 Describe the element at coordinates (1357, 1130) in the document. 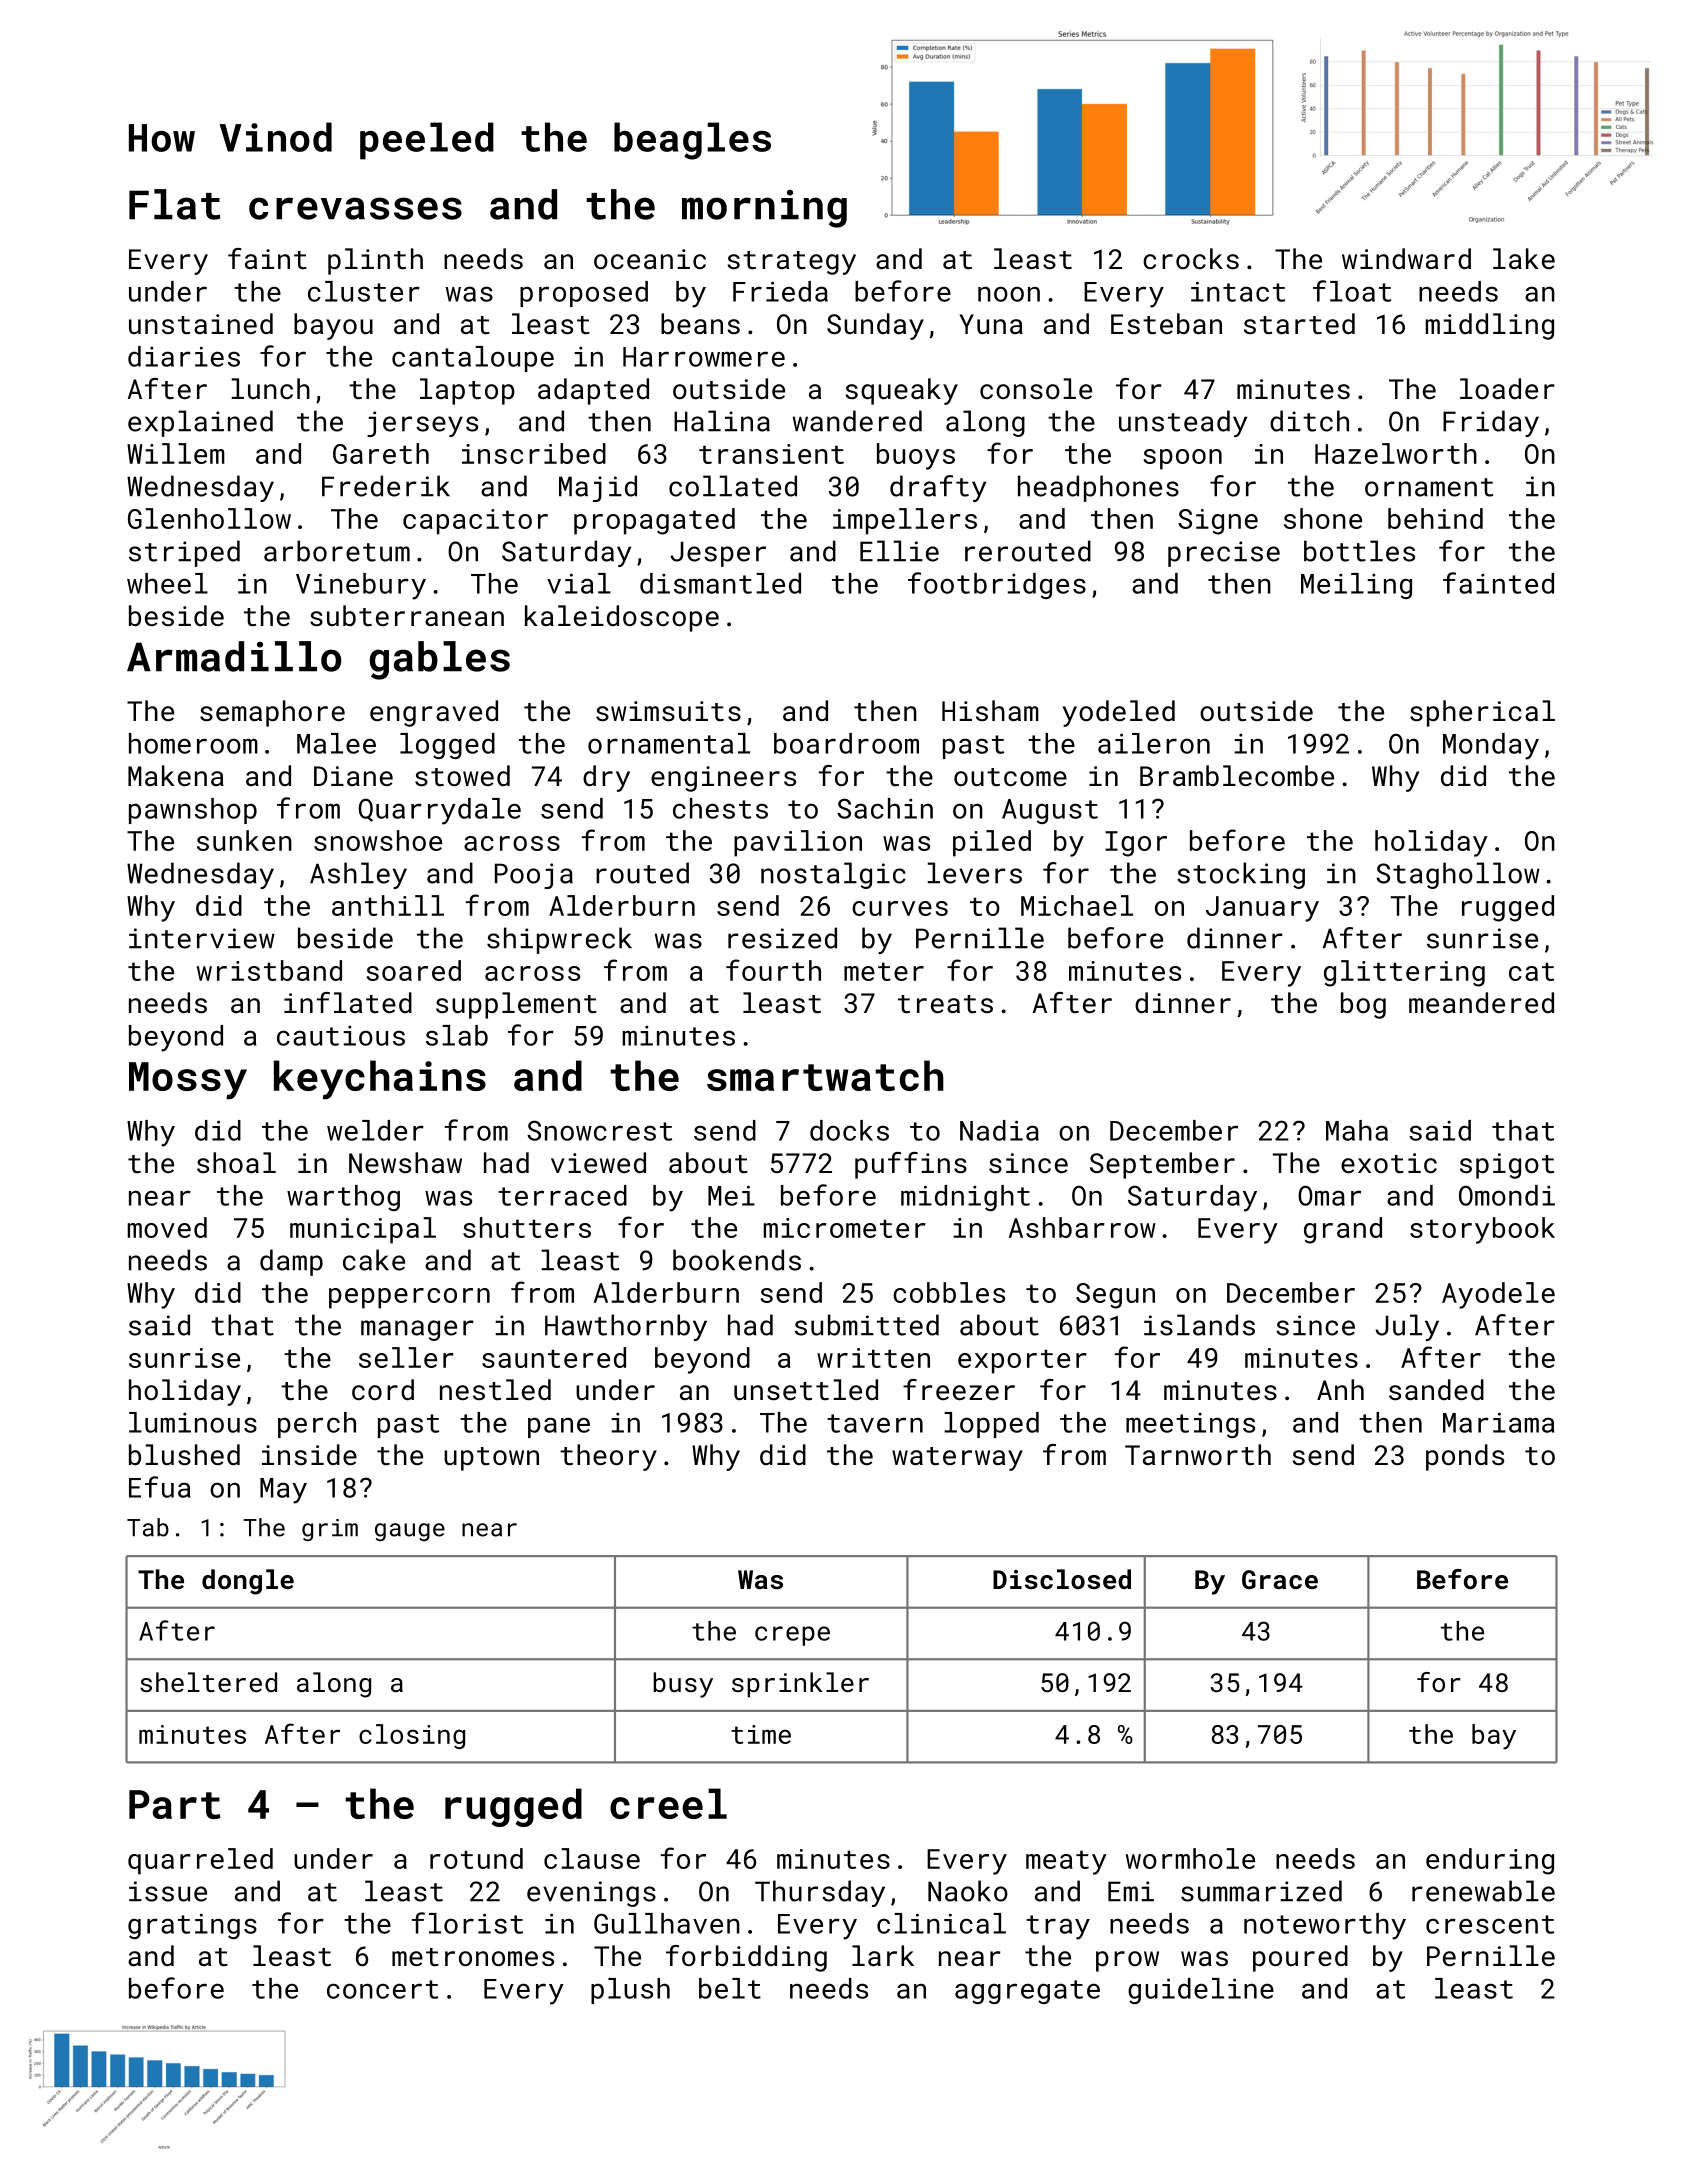

I see `Maha` at that location.
